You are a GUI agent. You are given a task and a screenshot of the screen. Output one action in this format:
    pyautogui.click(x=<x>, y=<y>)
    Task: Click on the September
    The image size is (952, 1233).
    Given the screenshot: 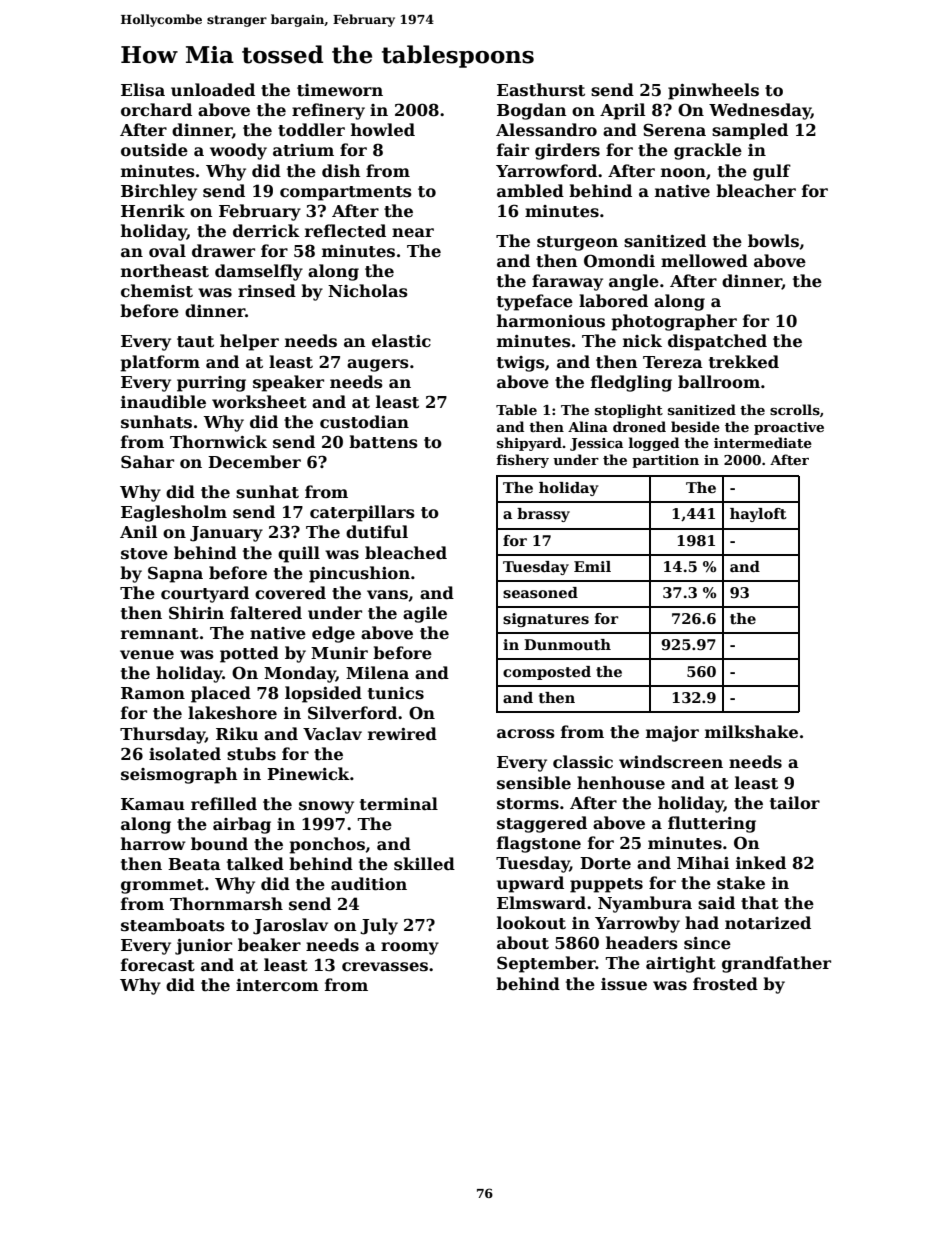 What is the action you would take?
    pyautogui.click(x=546, y=964)
